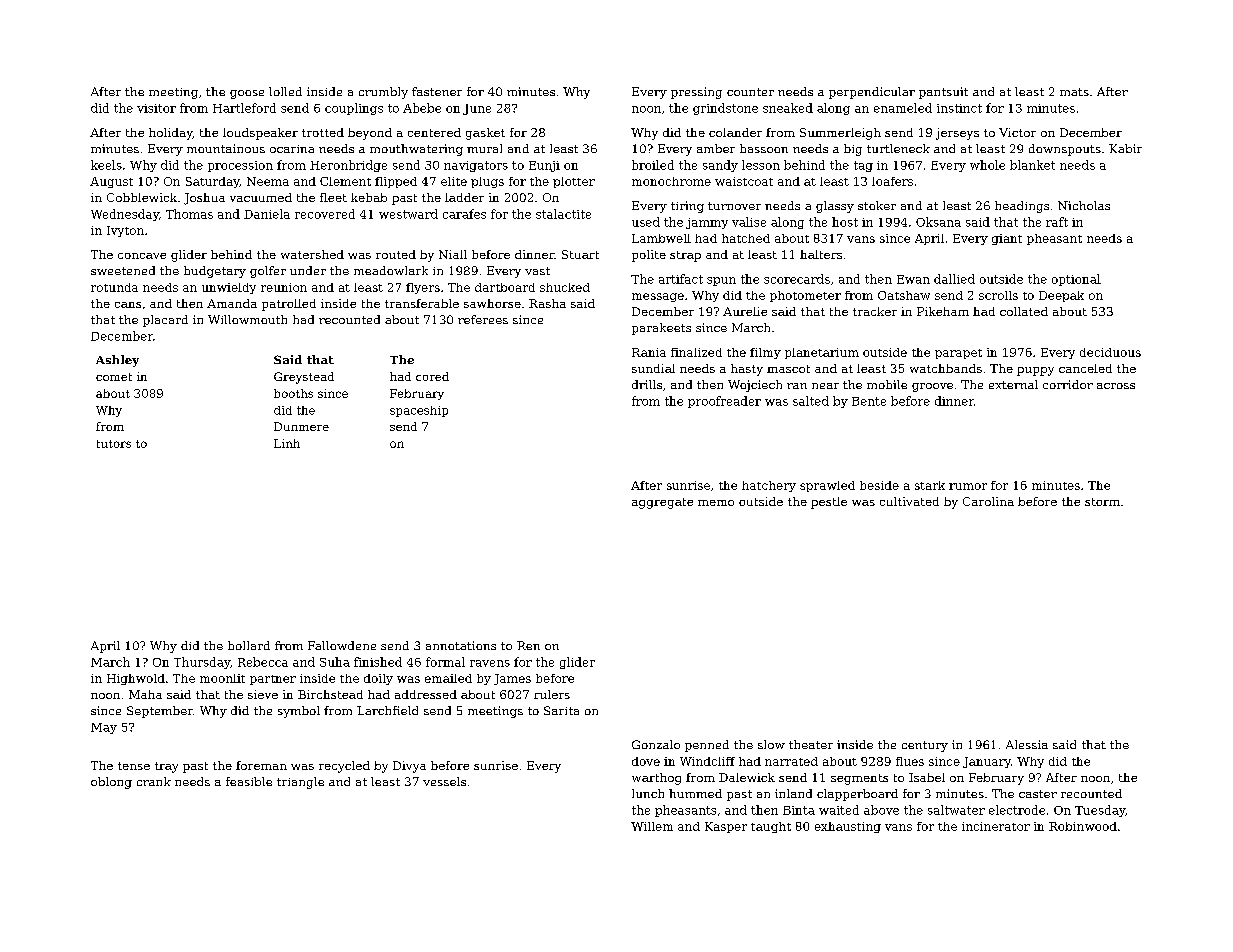 The height and width of the image is (952, 1233). I want to click on oblong, so click(111, 783).
